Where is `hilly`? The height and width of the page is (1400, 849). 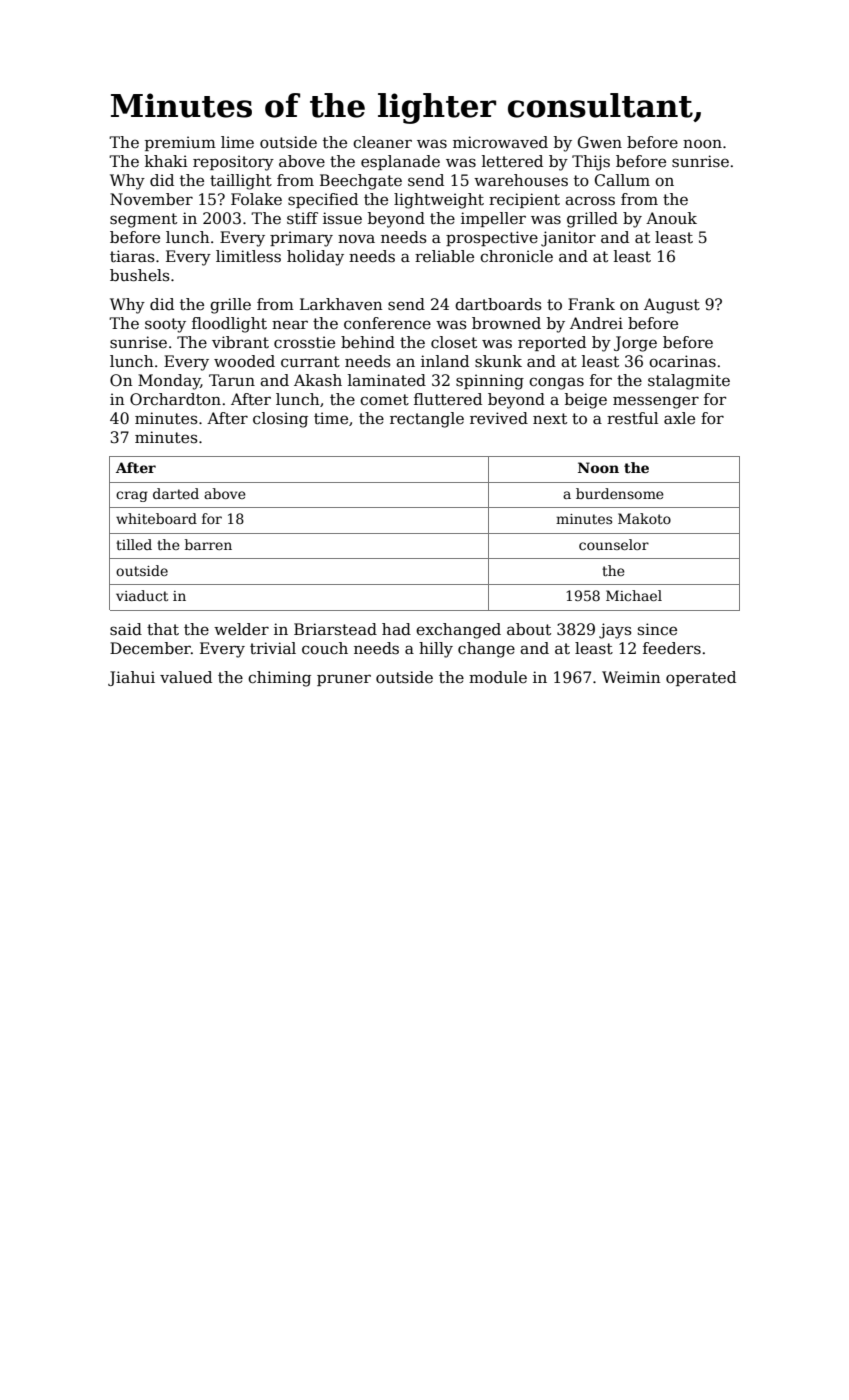
hilly is located at coordinates (436, 650).
